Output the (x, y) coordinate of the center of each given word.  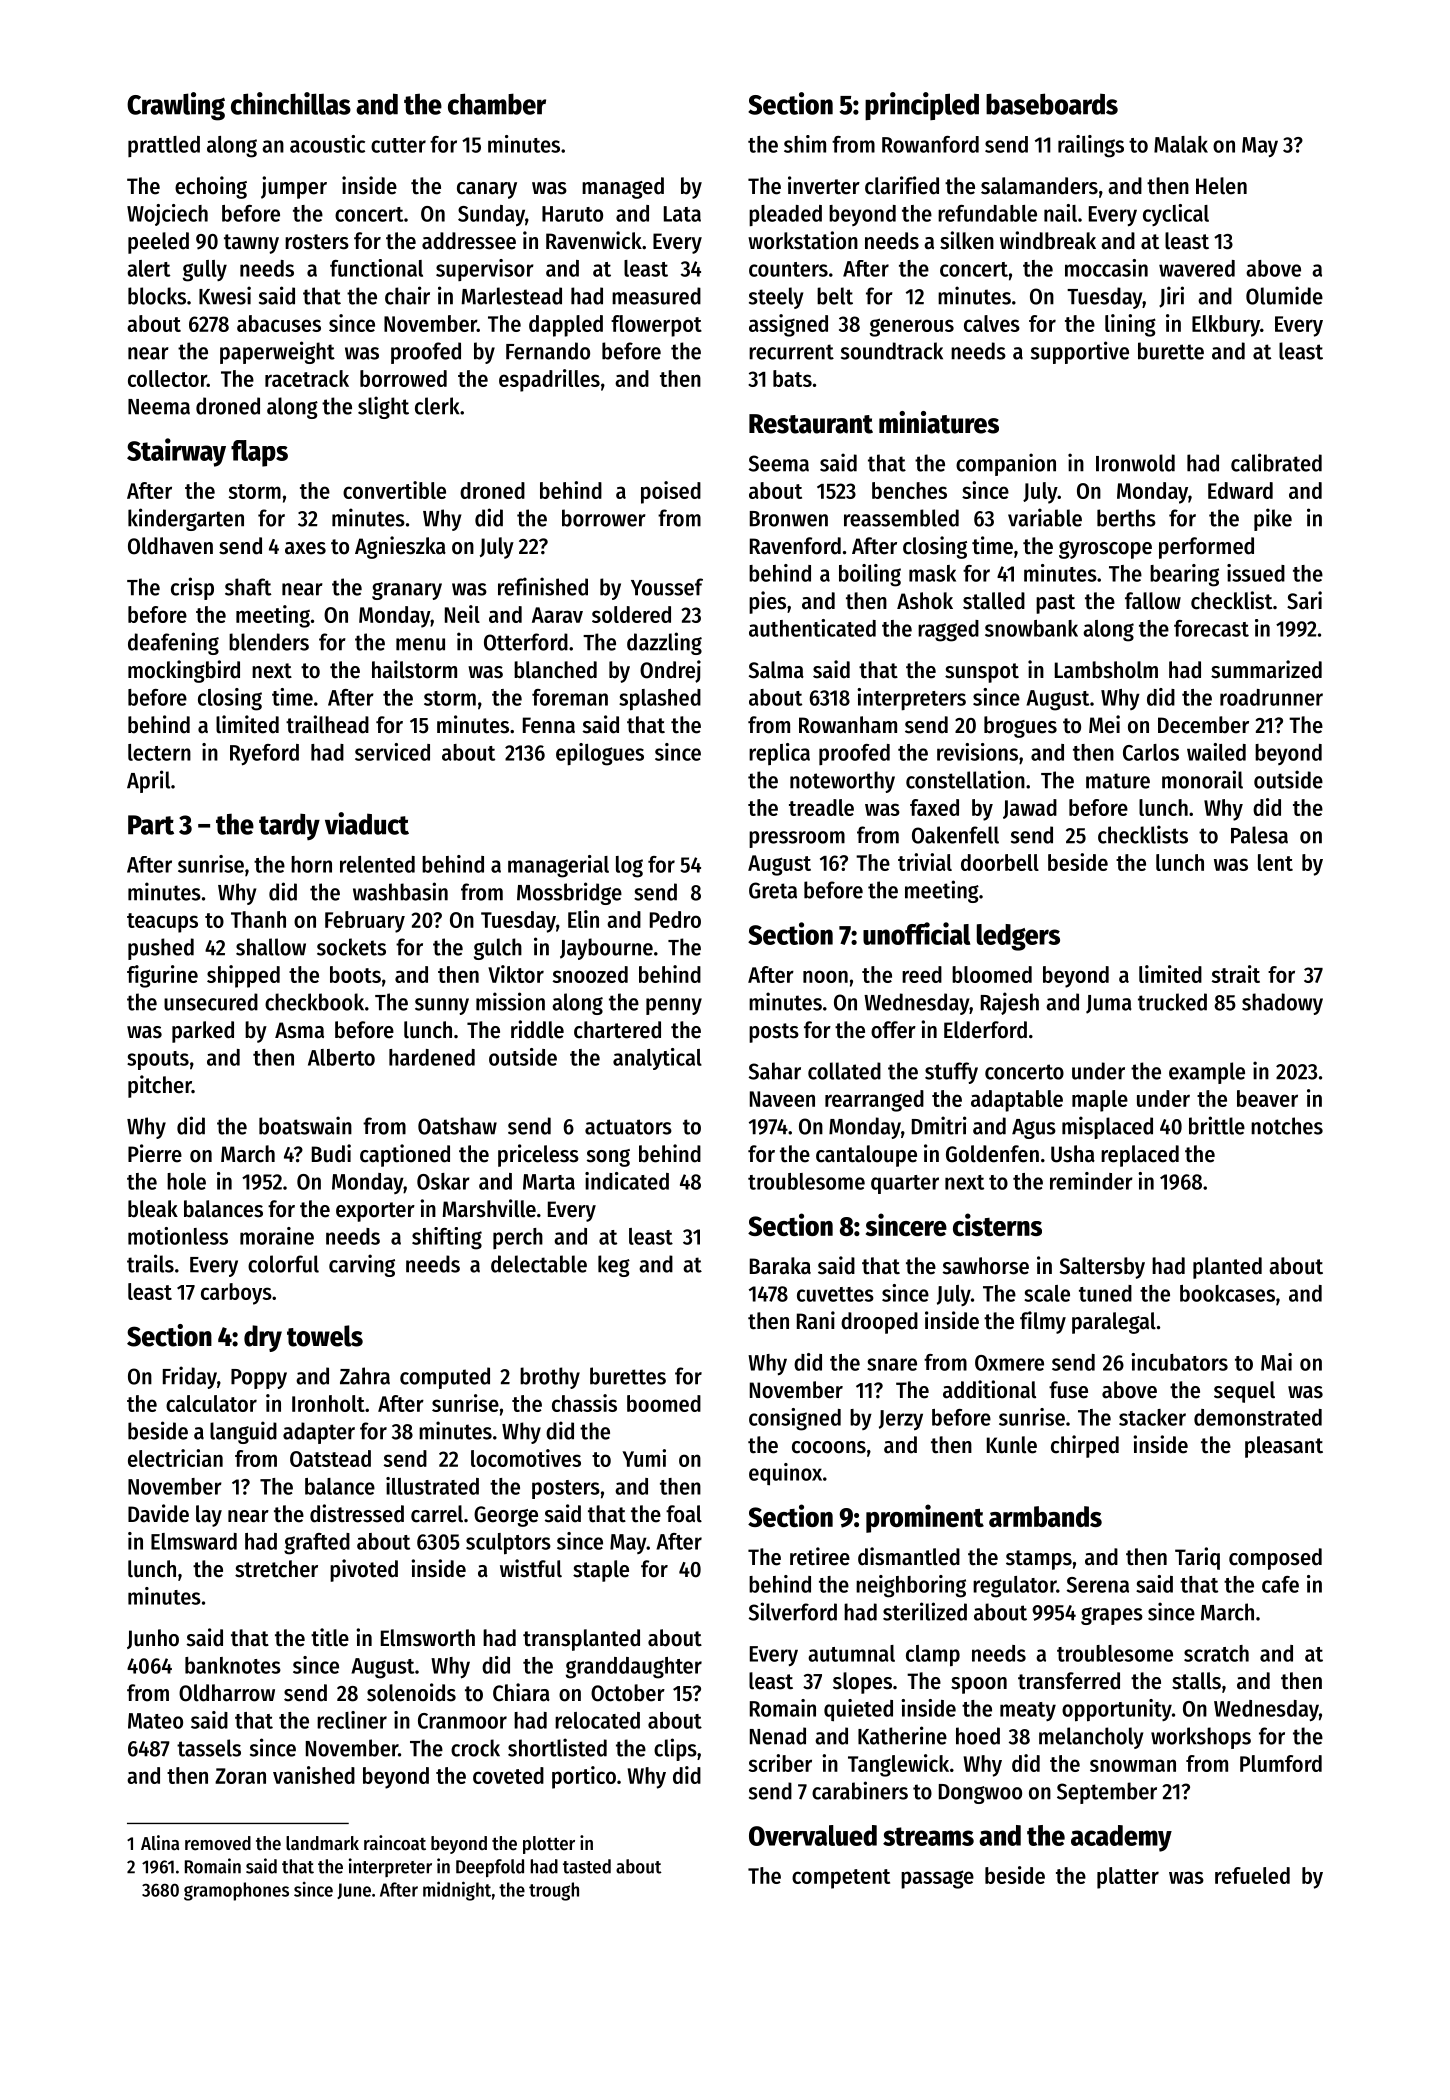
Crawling (176, 106)
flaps (259, 453)
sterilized (925, 1611)
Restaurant (811, 424)
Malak (1181, 144)
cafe (1280, 1584)
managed (623, 188)
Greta (773, 890)
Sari (1304, 600)
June (354, 1891)
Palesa (1259, 835)
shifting (447, 1238)
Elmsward (194, 1541)
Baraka (780, 1266)
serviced (392, 752)
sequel (1244, 1392)
